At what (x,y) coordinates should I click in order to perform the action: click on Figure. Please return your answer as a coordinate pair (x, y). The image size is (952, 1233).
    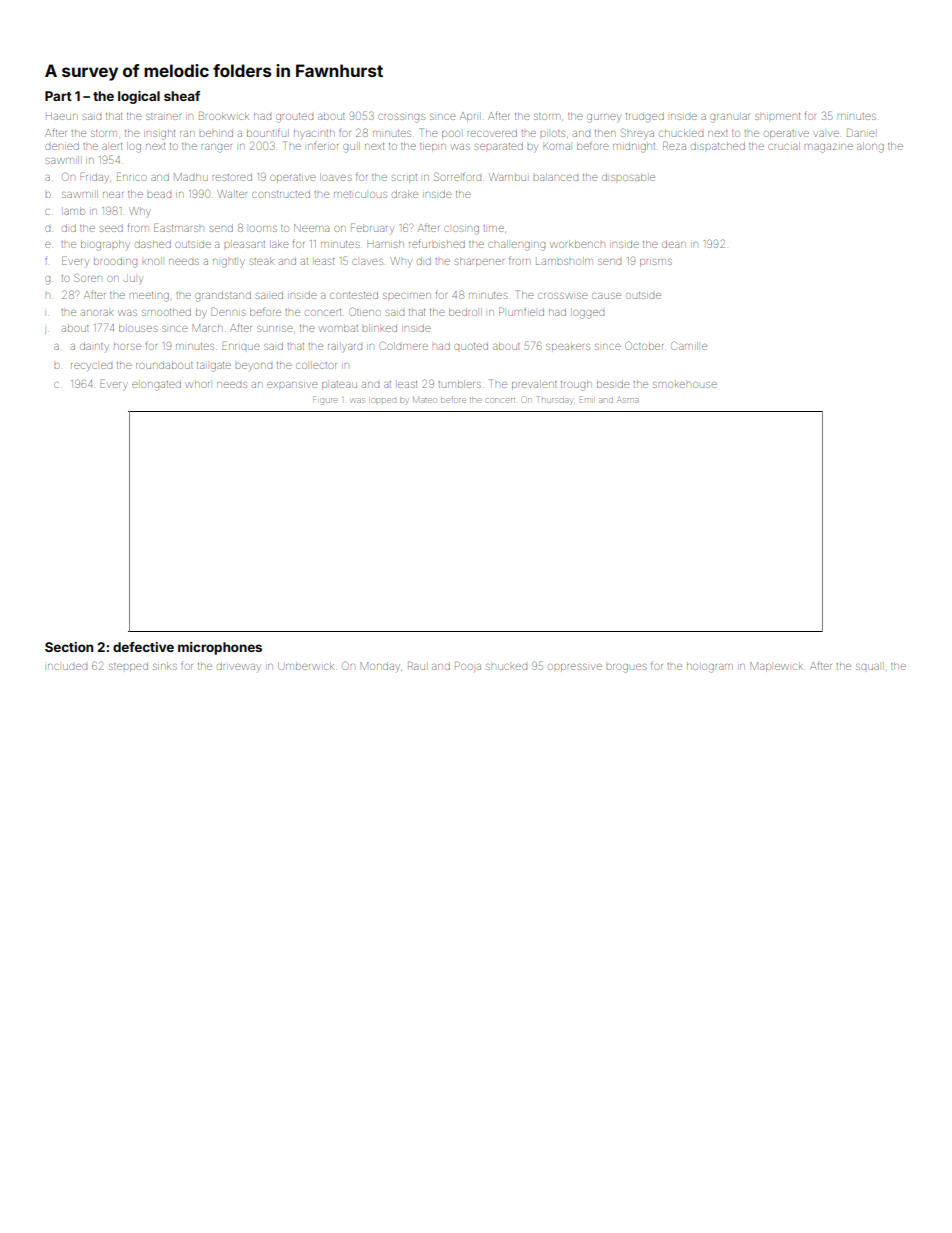
    Looking at the image, I should click on (325, 401).
